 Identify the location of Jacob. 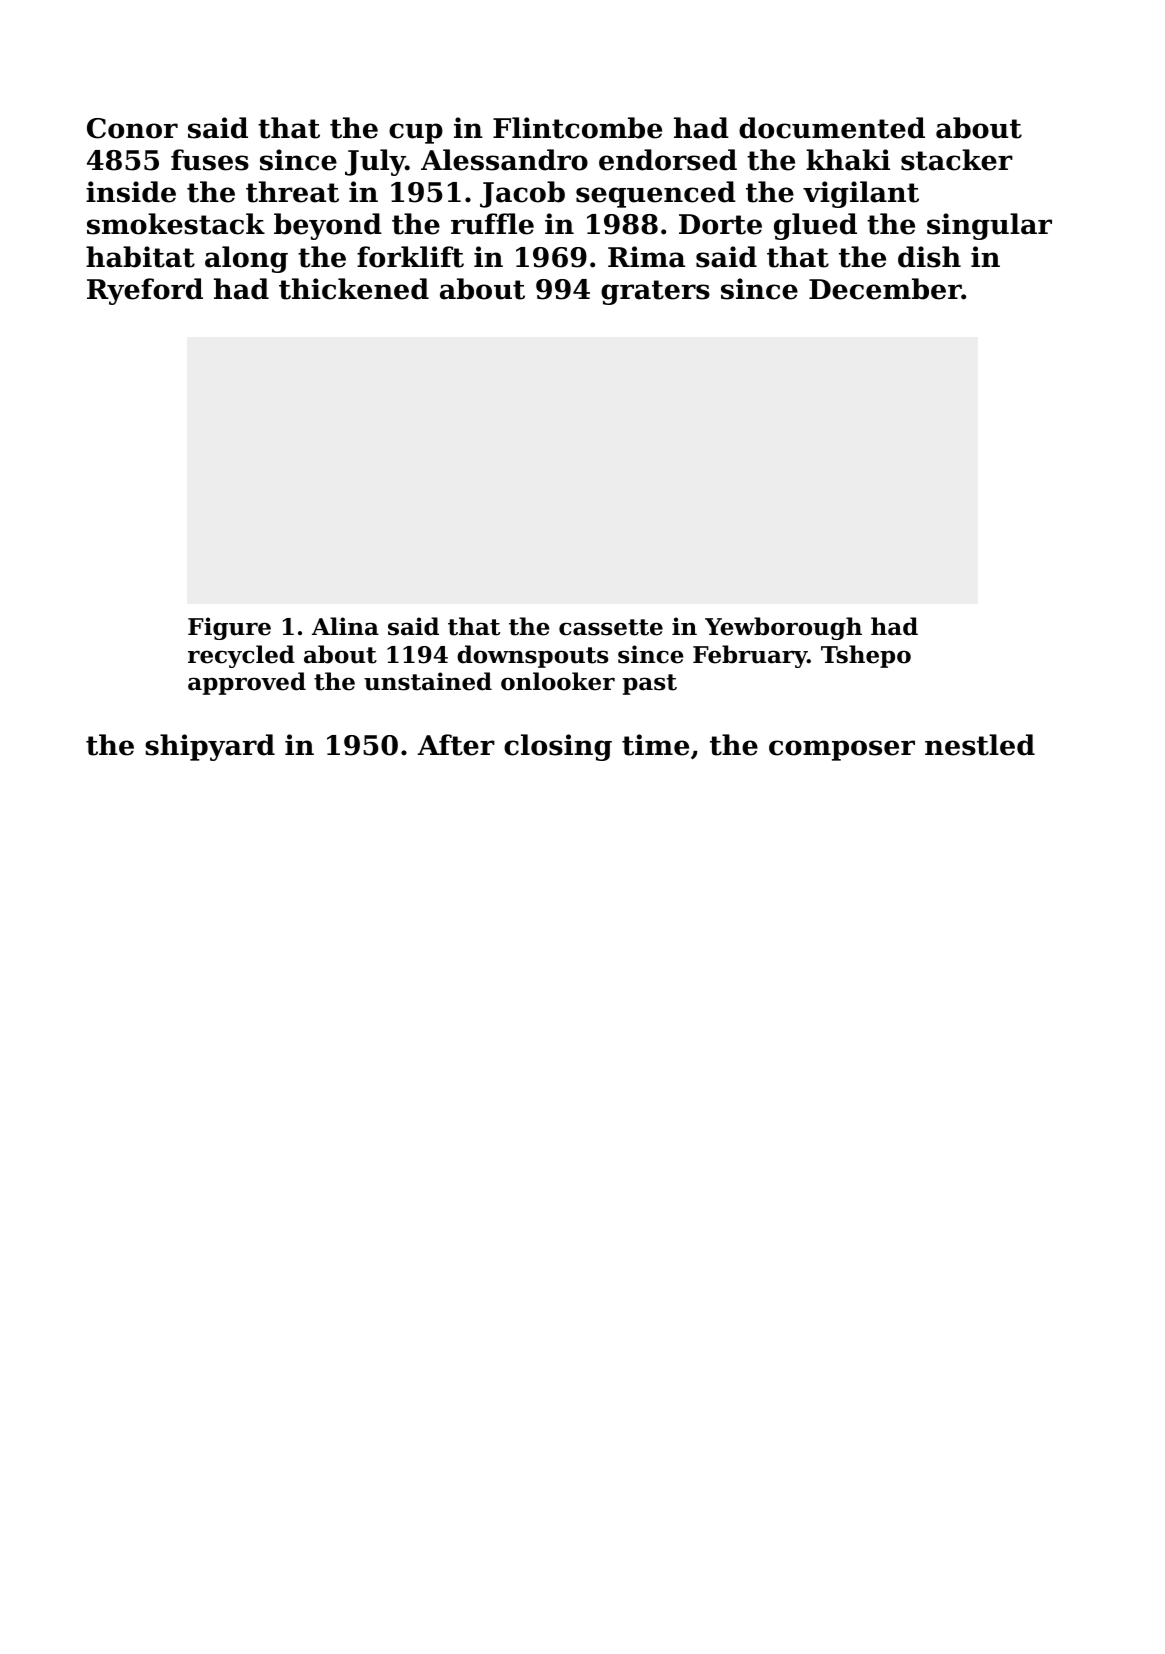
(522, 194).
